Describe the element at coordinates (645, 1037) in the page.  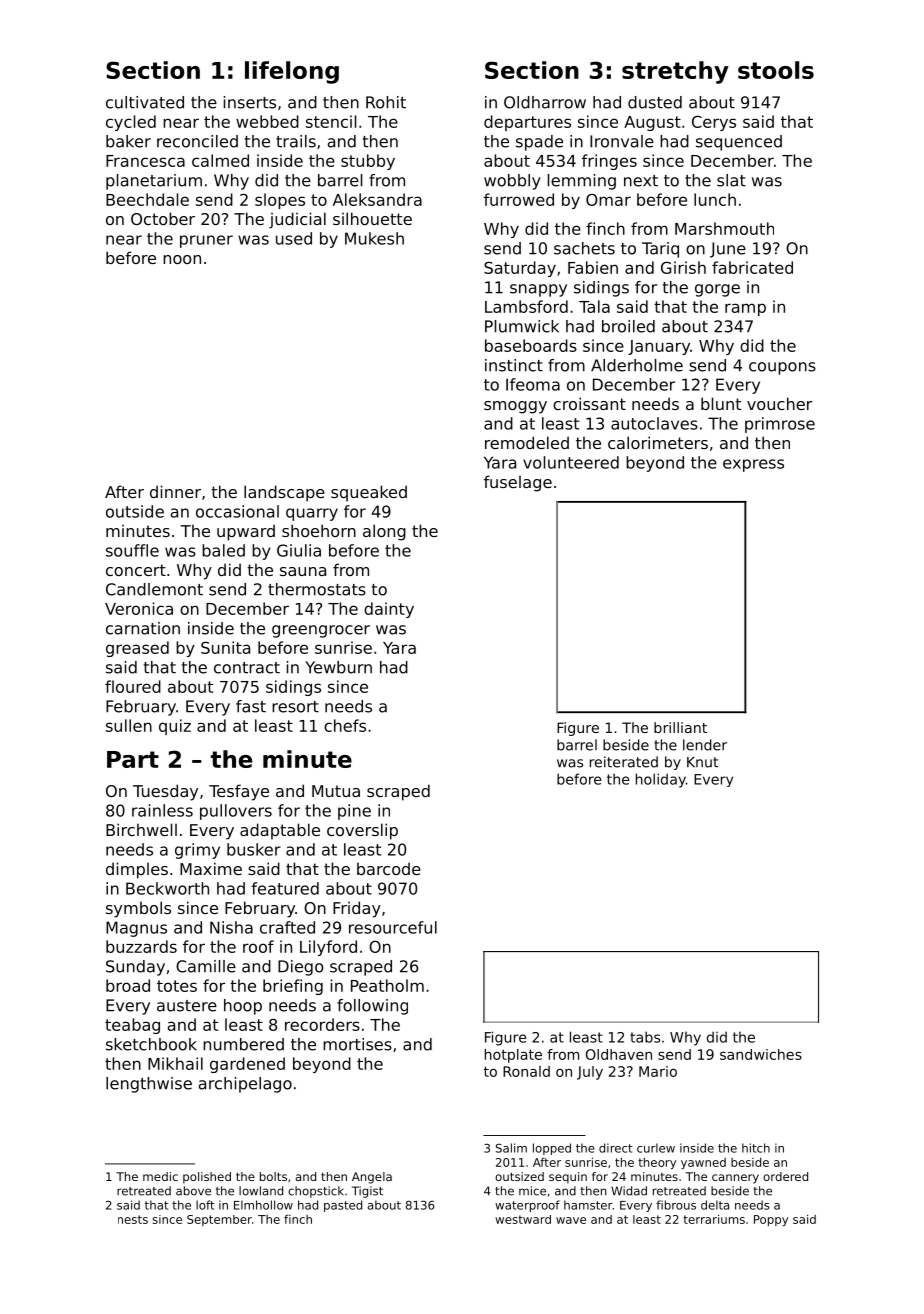
I see `tabs` at that location.
